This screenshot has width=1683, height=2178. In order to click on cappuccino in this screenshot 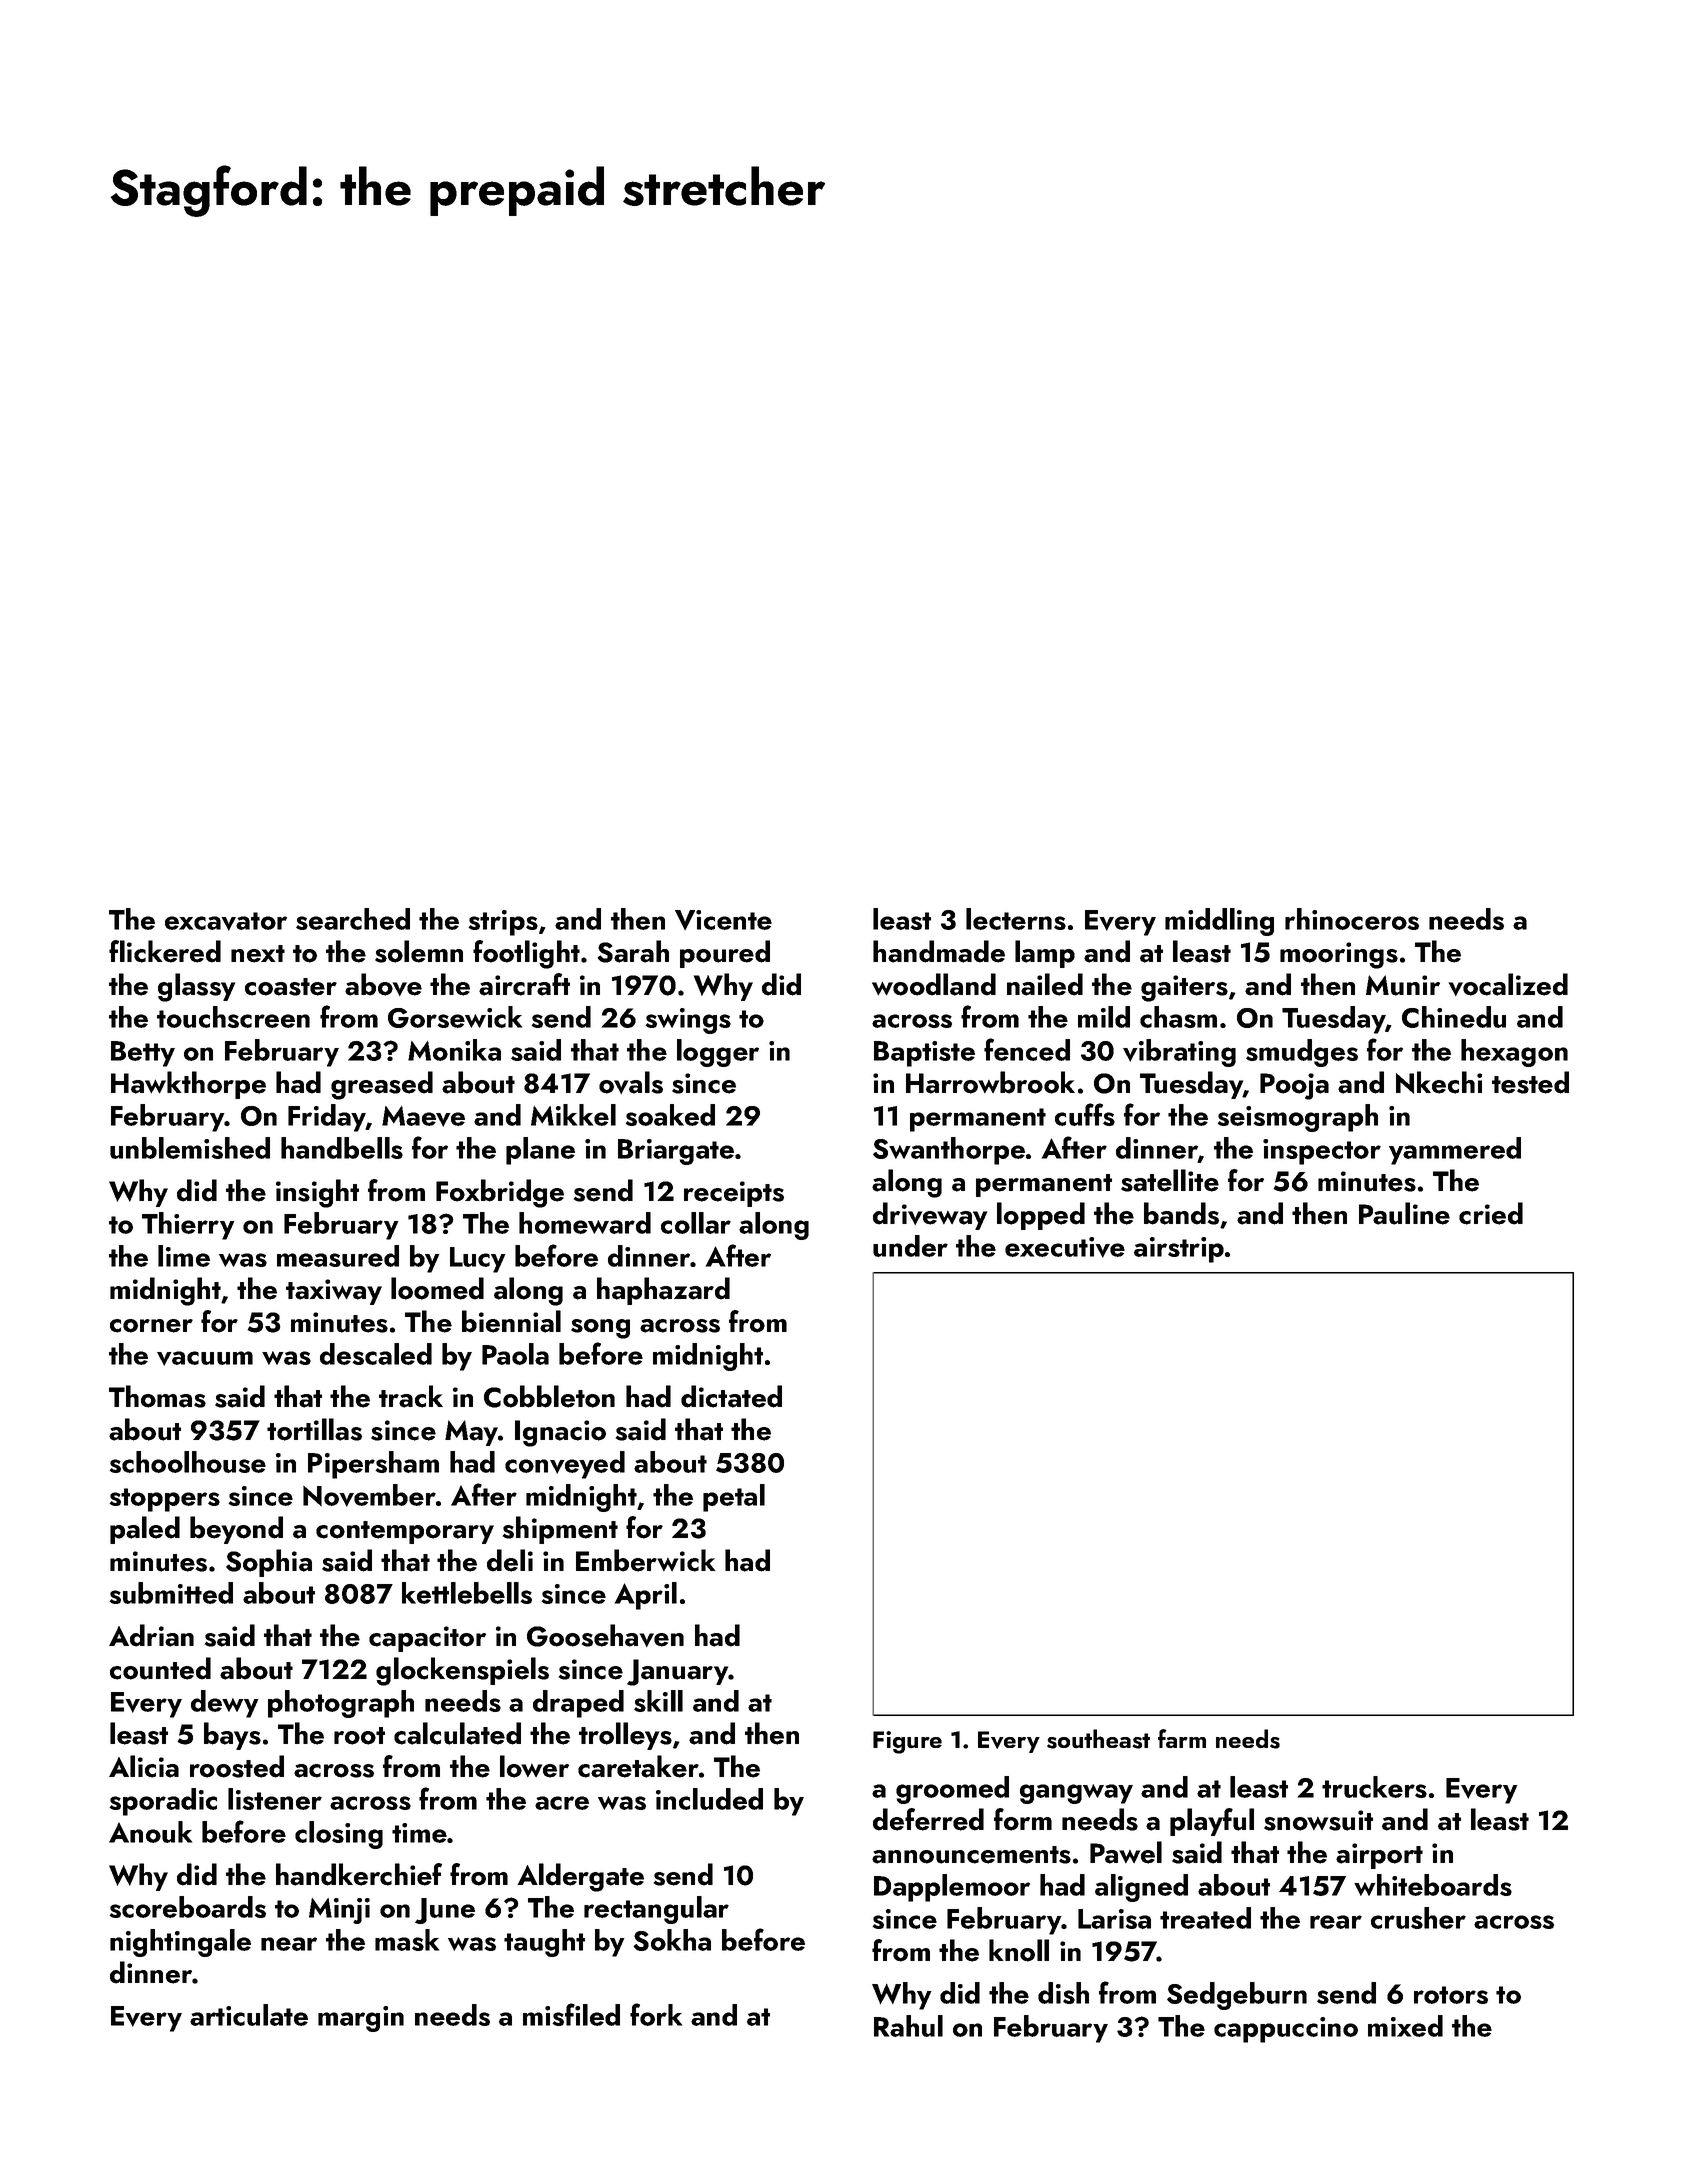, I will do `click(1286, 2030)`.
